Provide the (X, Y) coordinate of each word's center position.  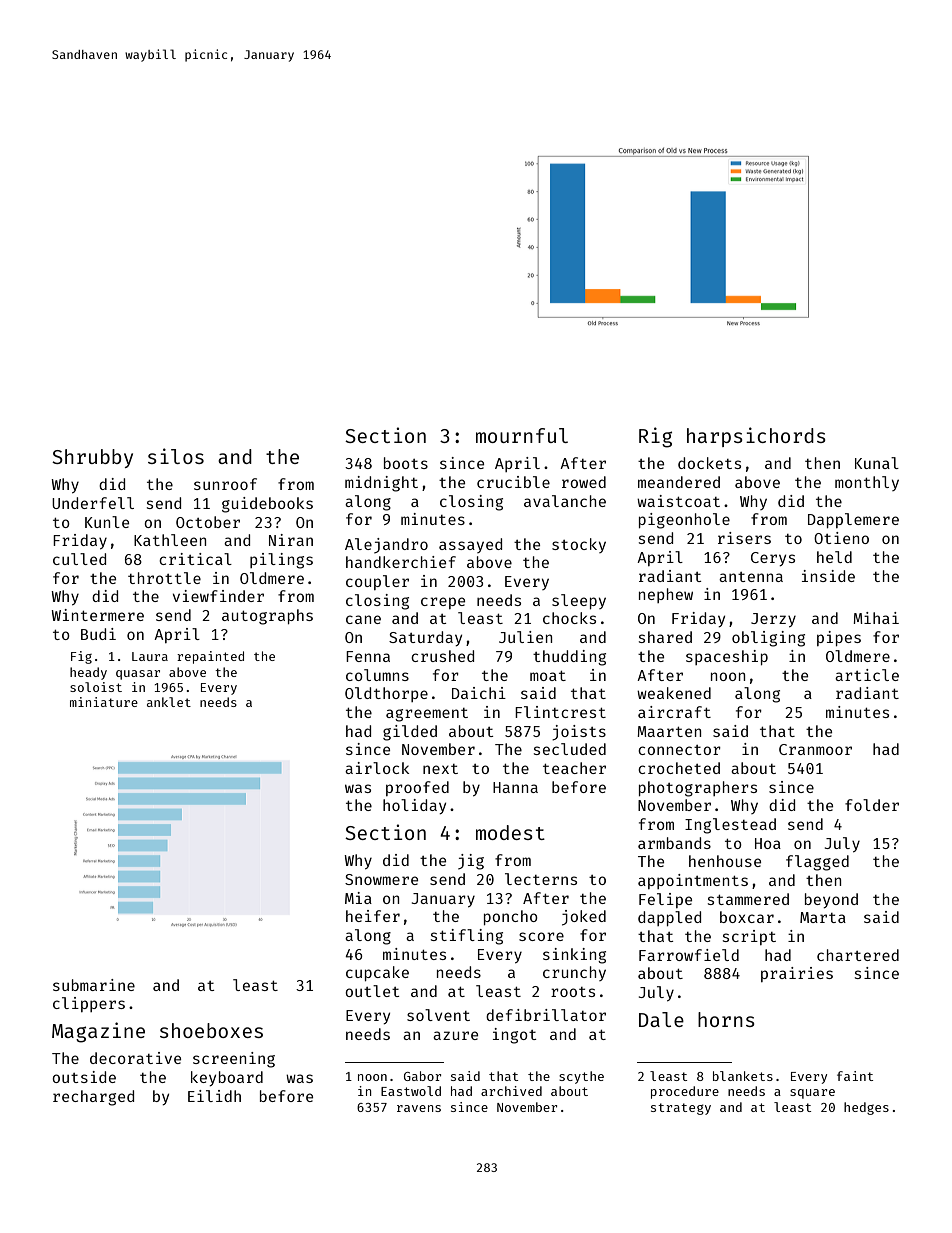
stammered (748, 899)
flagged (817, 863)
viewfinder (218, 596)
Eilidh (214, 1096)
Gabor (422, 1076)
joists (579, 733)
